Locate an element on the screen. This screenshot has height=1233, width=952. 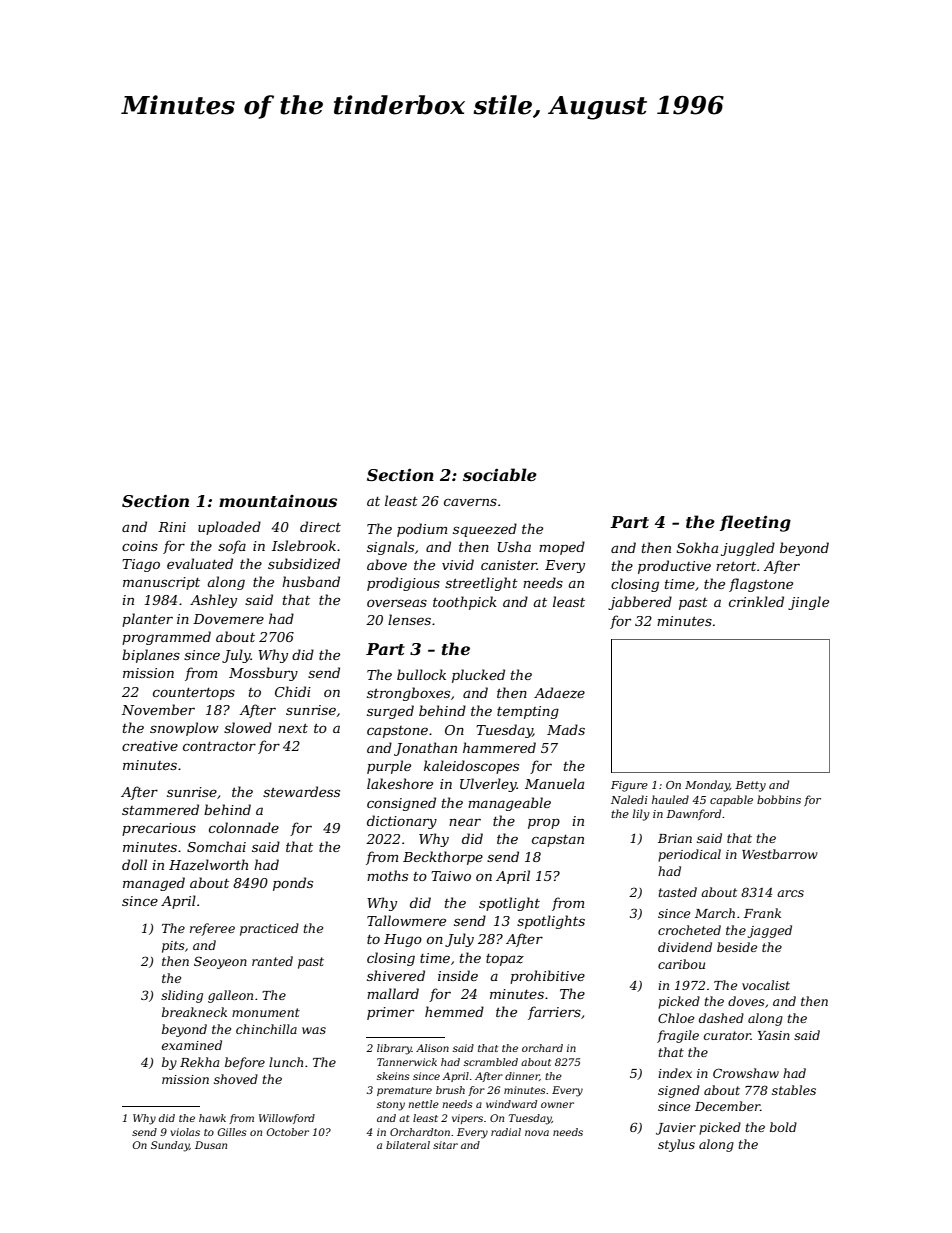
dictionary is located at coordinates (402, 822).
